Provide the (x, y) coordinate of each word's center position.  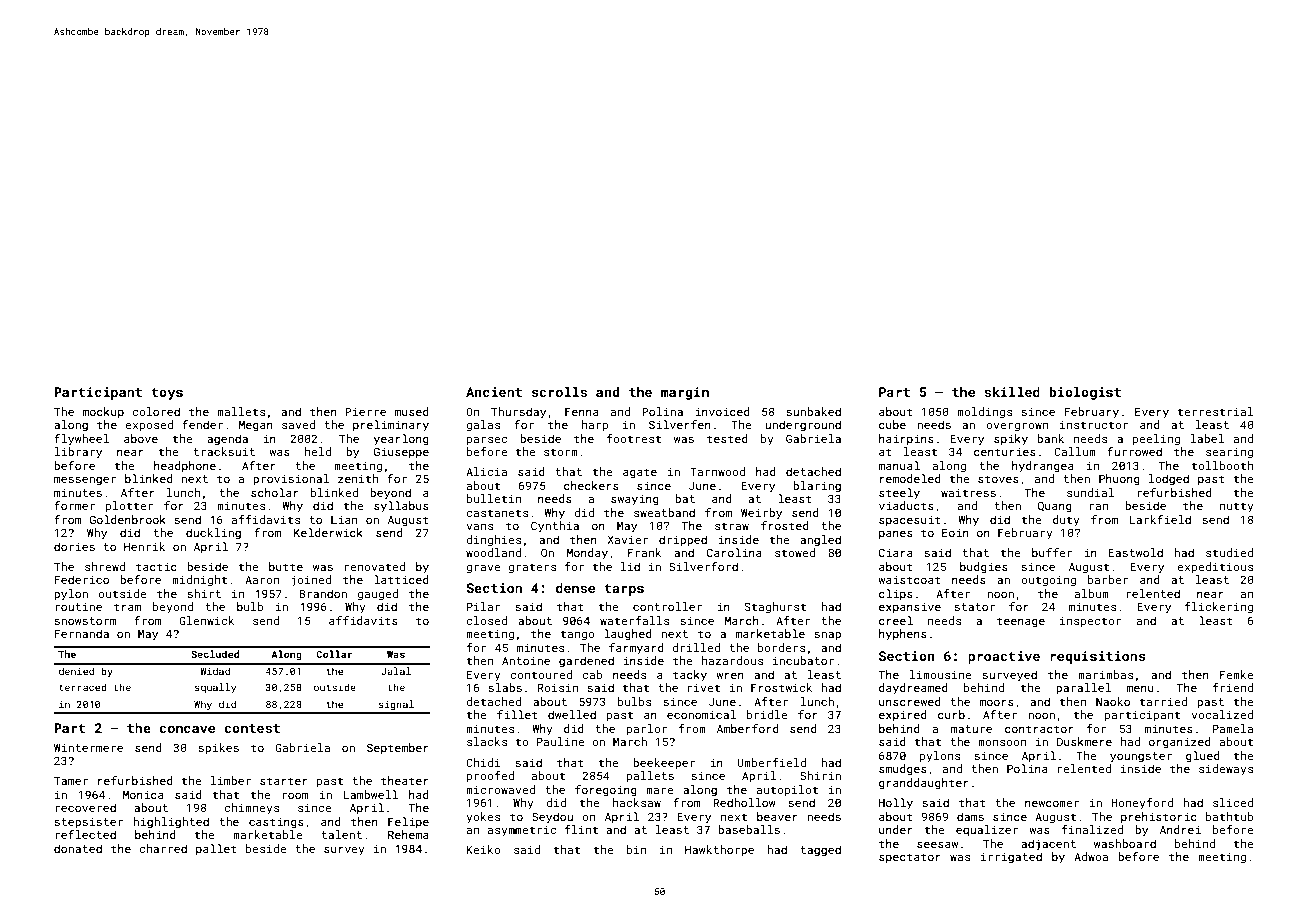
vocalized (1222, 714)
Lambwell (370, 794)
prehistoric (1159, 818)
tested (727, 438)
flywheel (81, 440)
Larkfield (1160, 519)
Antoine (526, 660)
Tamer (71, 780)
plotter (129, 507)
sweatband (664, 512)
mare (660, 790)
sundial (1091, 492)
